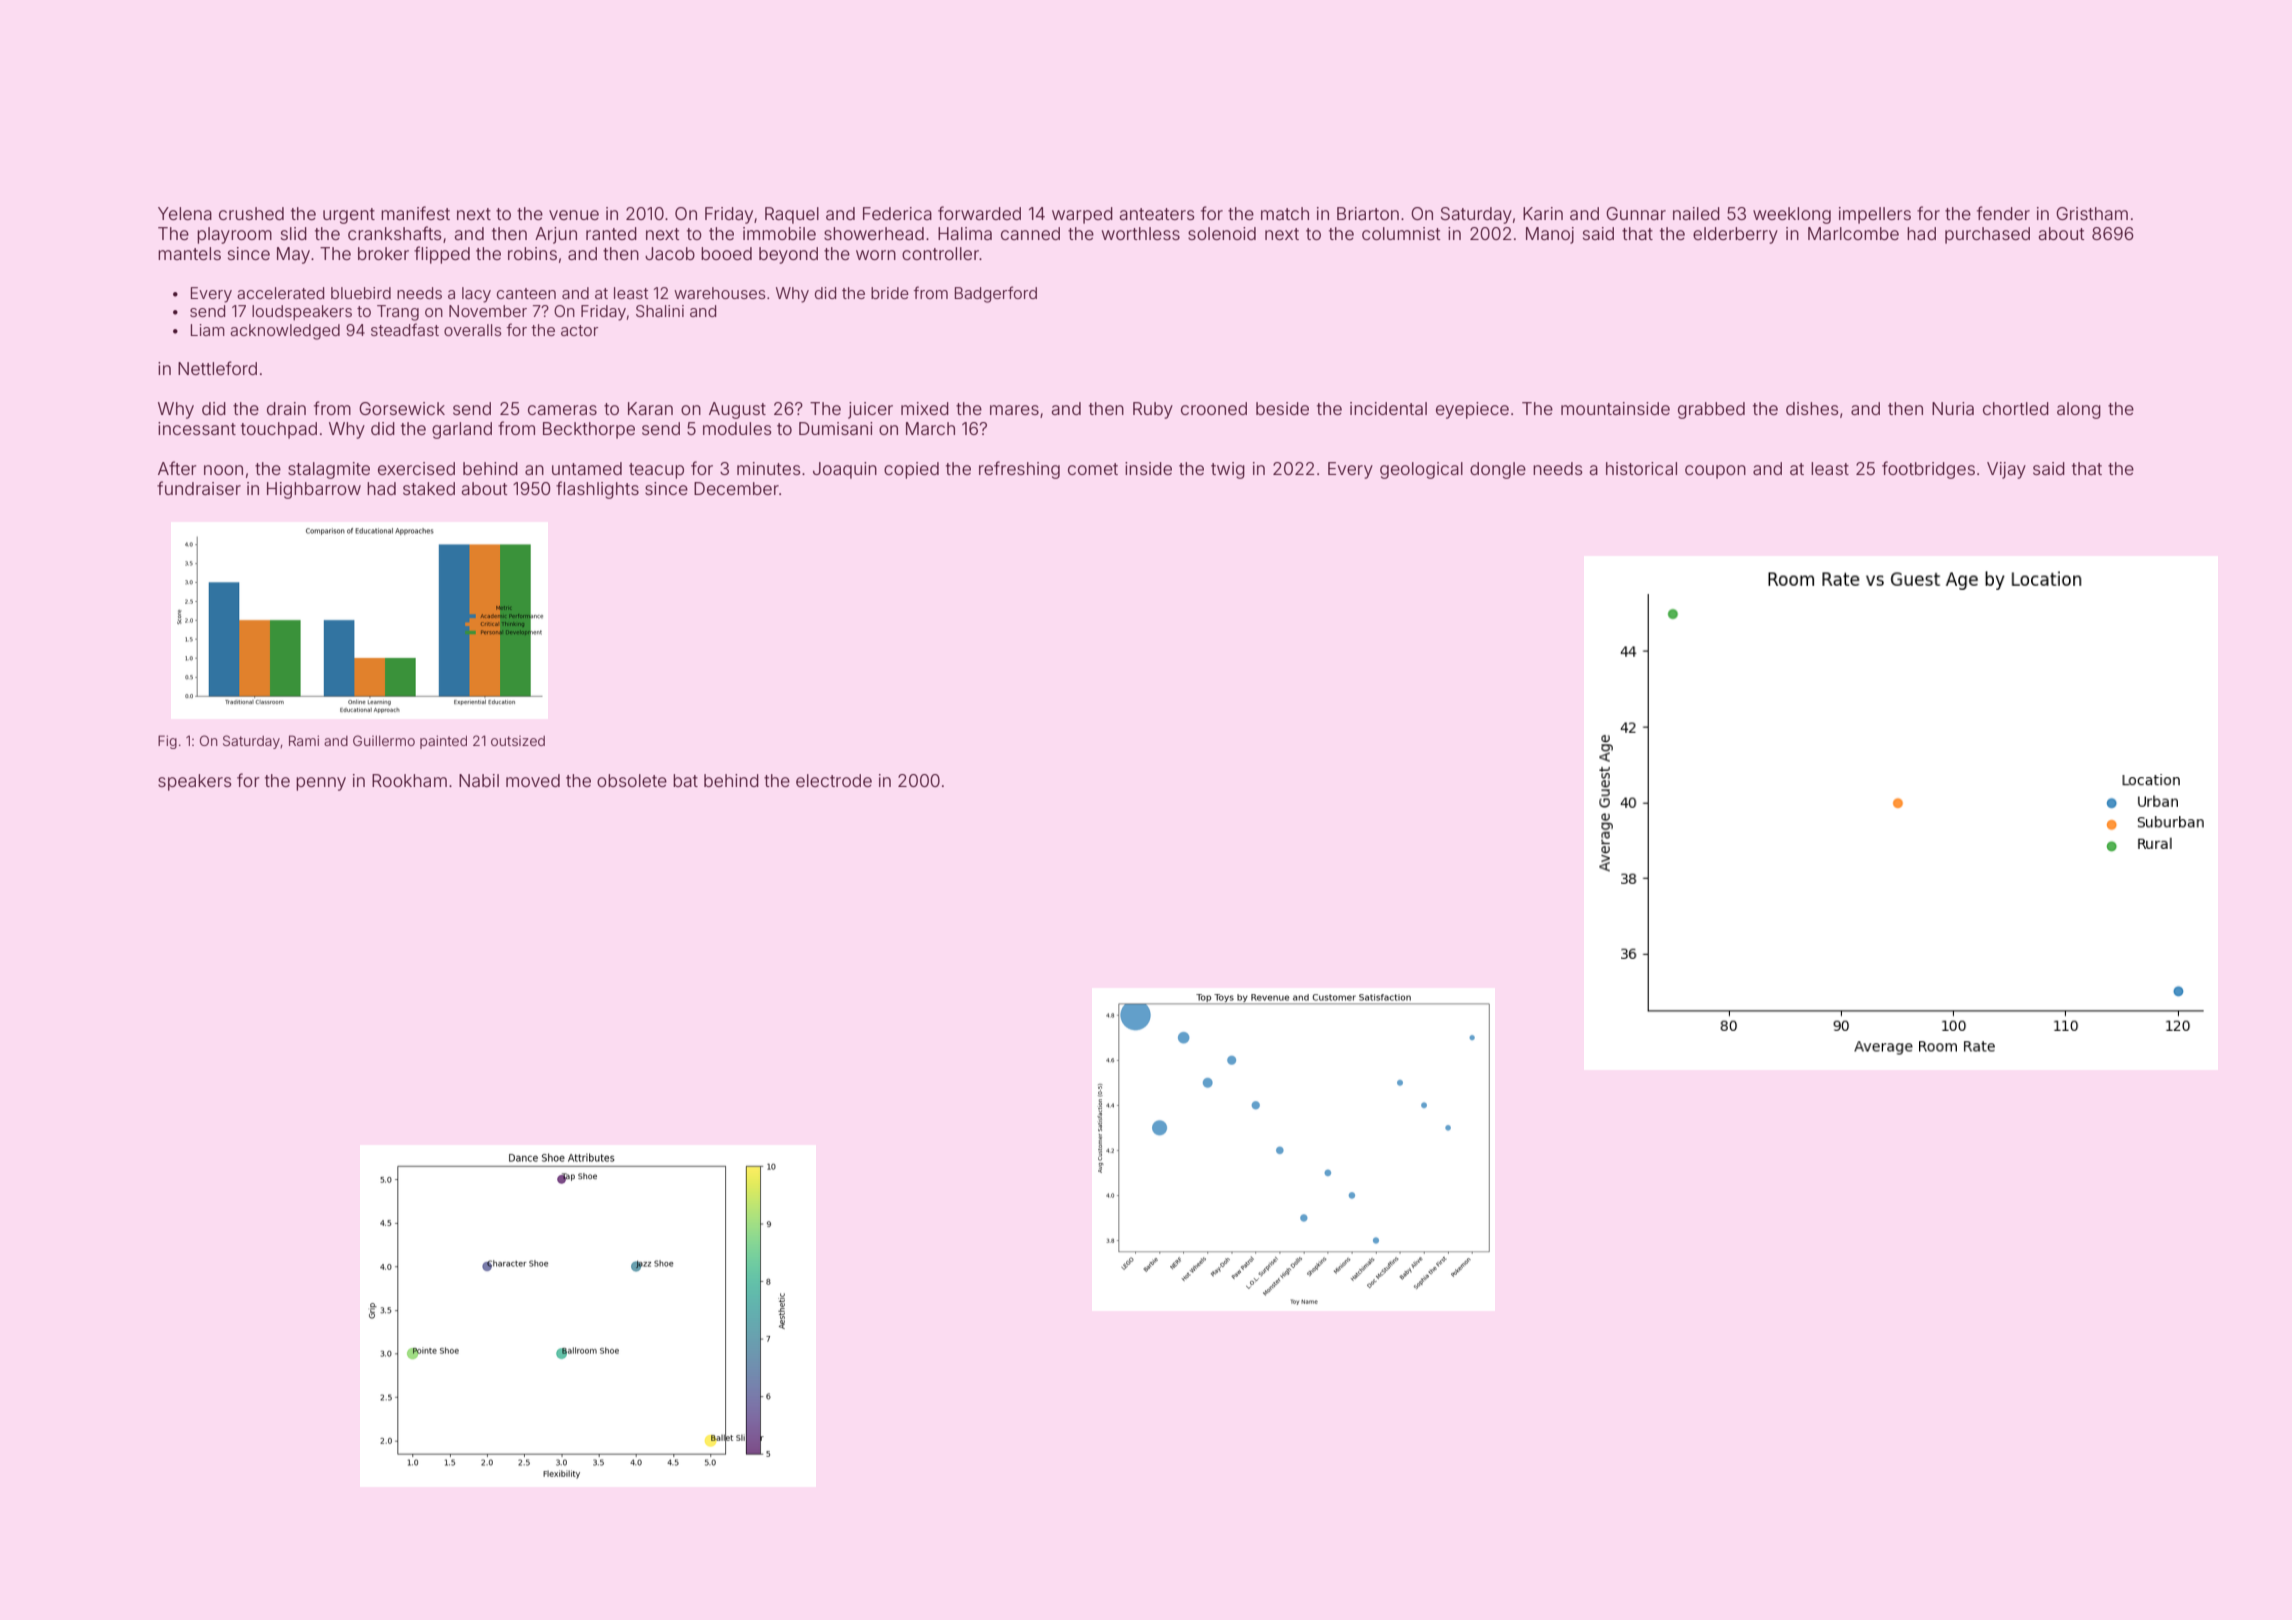  Describe the element at coordinates (1285, 213) in the screenshot. I see `match` at that location.
